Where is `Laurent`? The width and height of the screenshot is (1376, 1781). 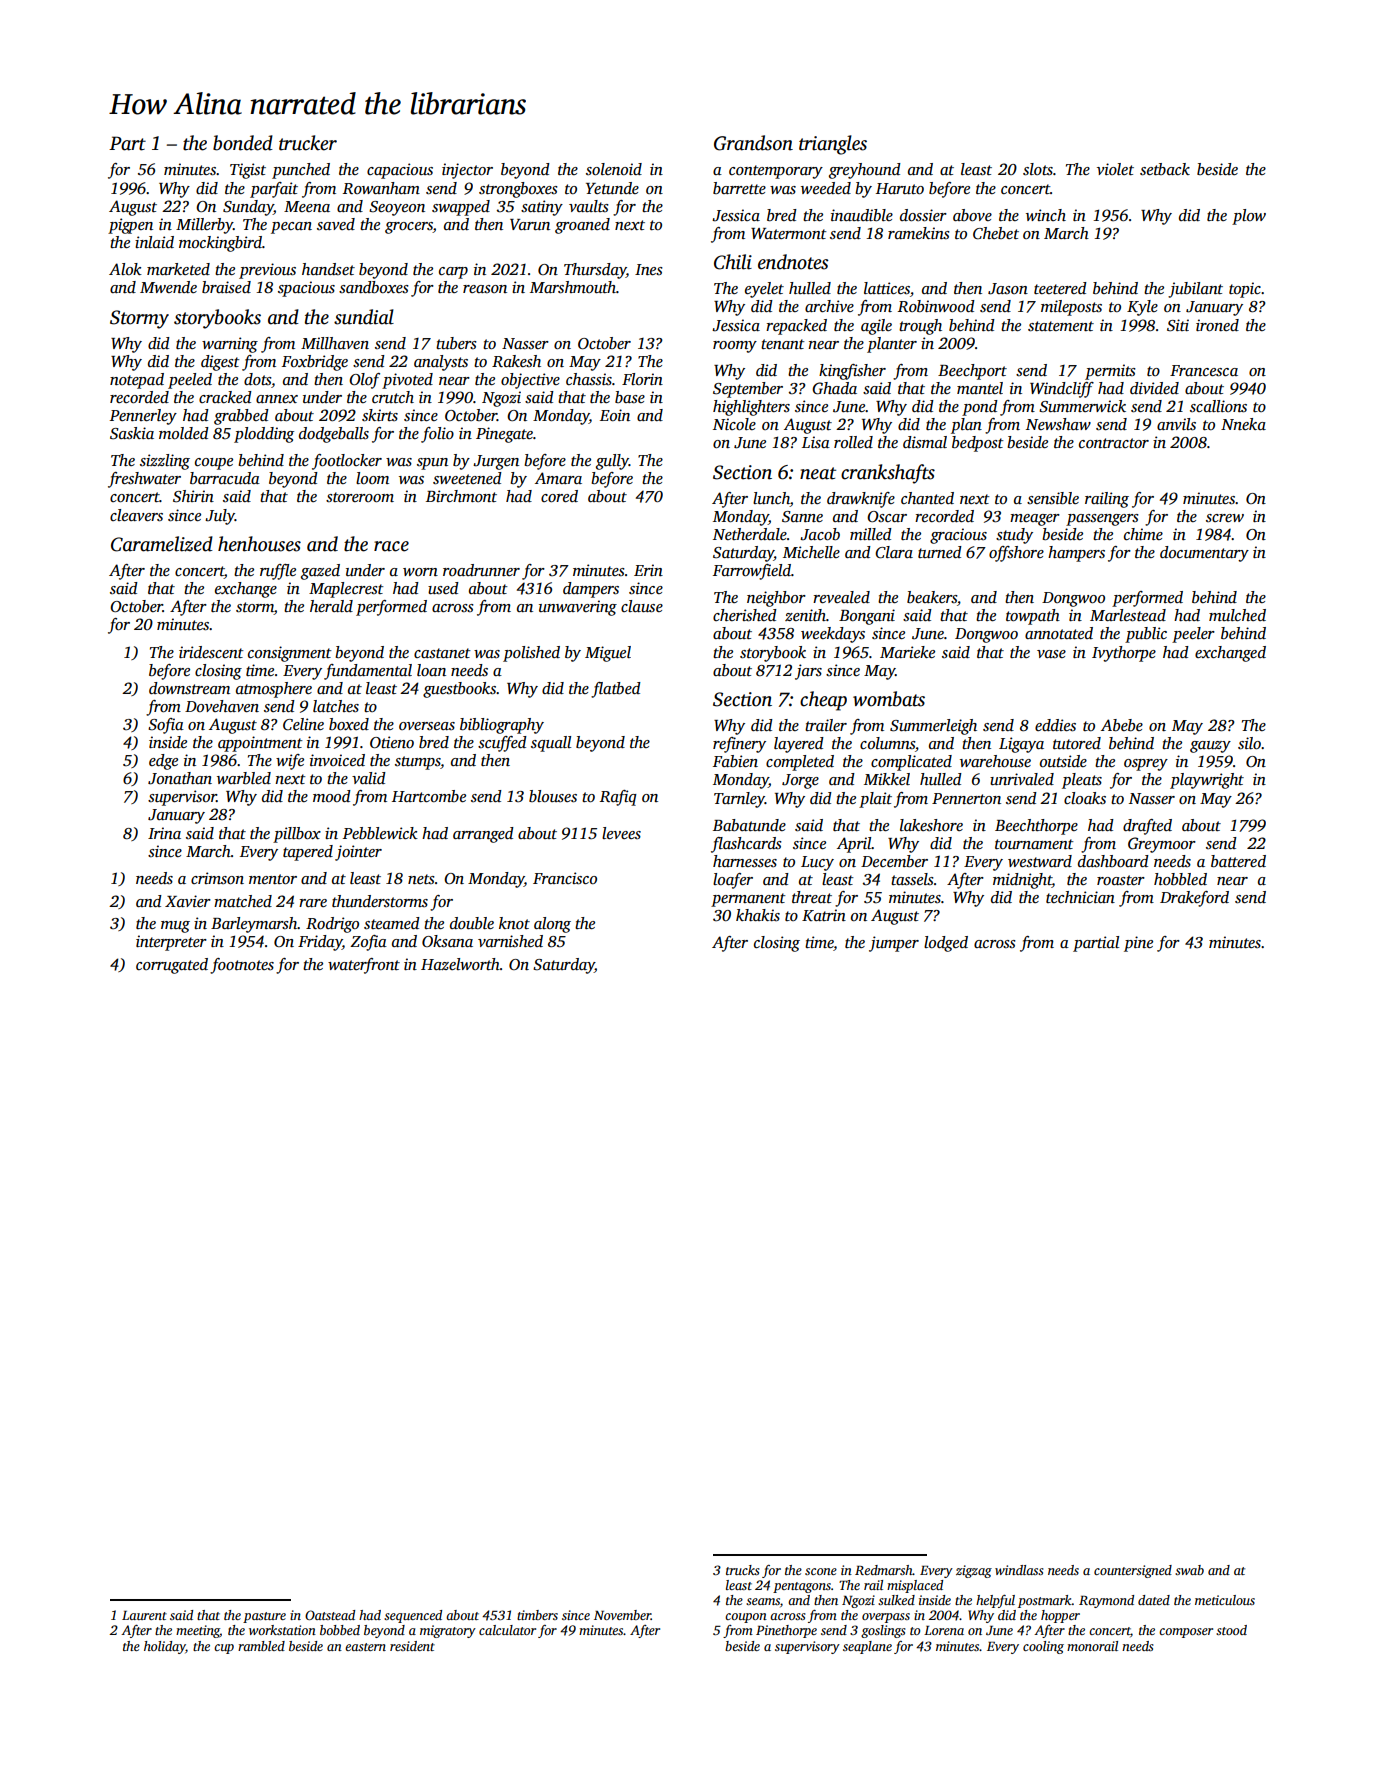
Laurent is located at coordinates (144, 1615).
